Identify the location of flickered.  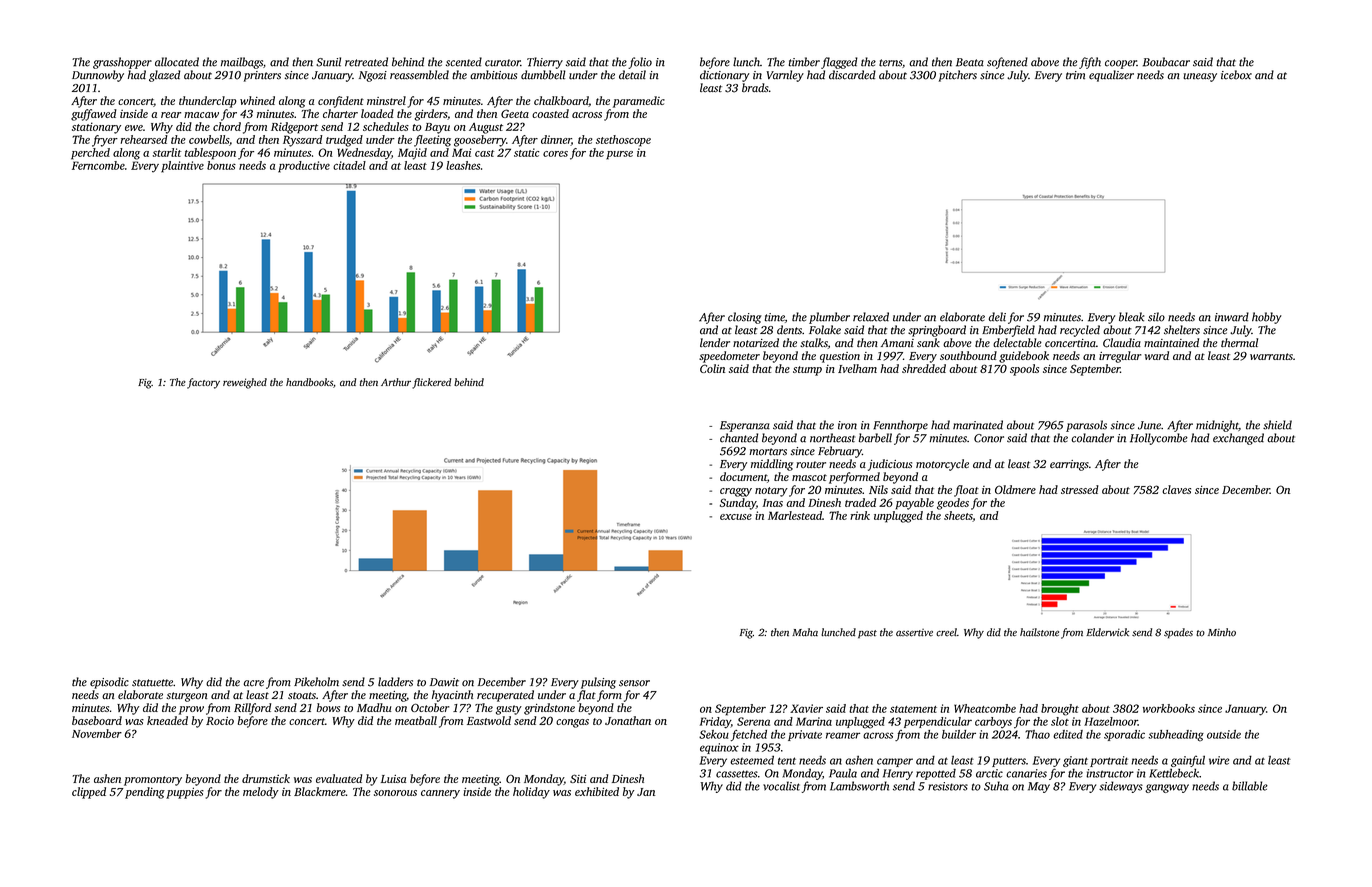
(431, 383).
